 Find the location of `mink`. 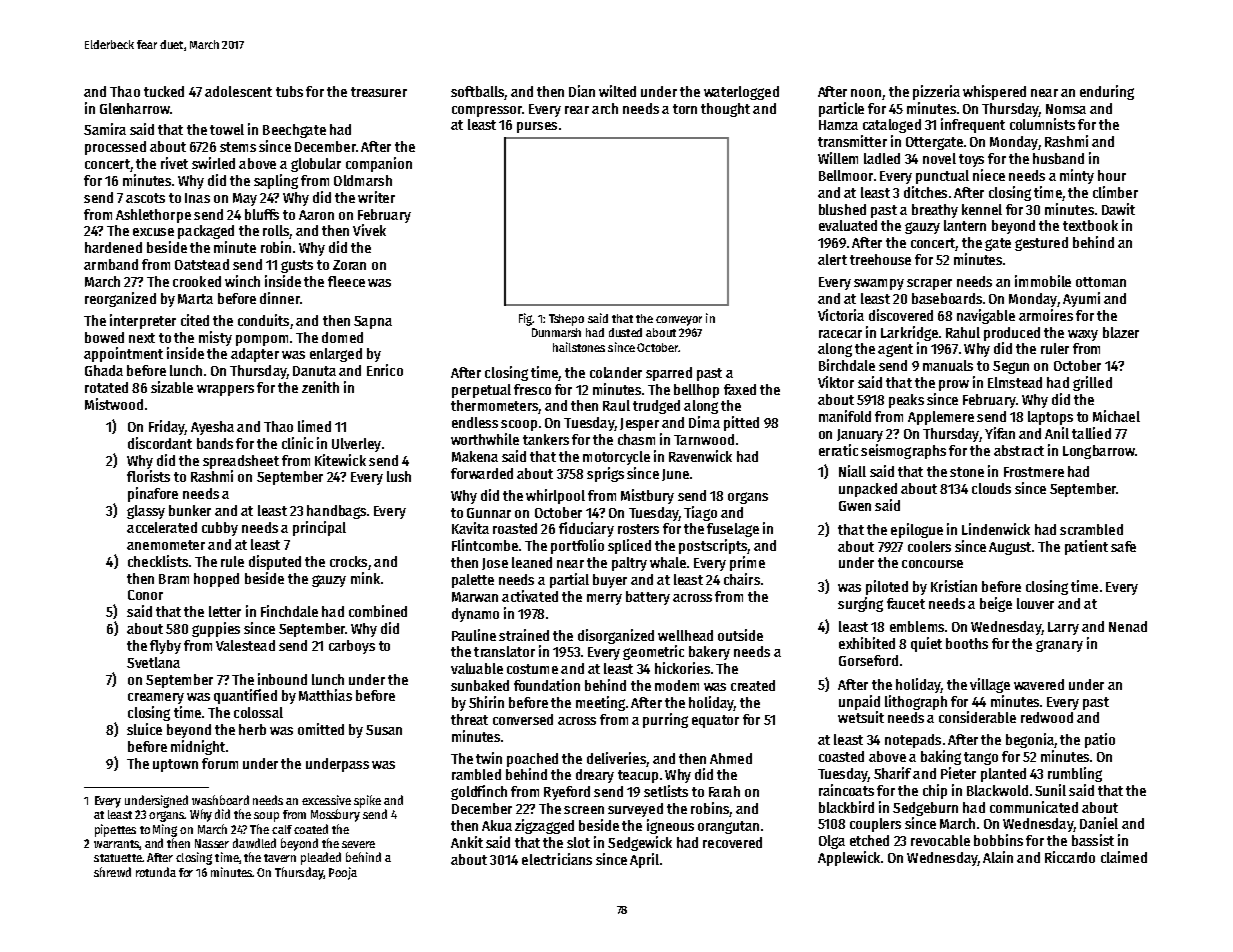

mink is located at coordinates (365, 578).
